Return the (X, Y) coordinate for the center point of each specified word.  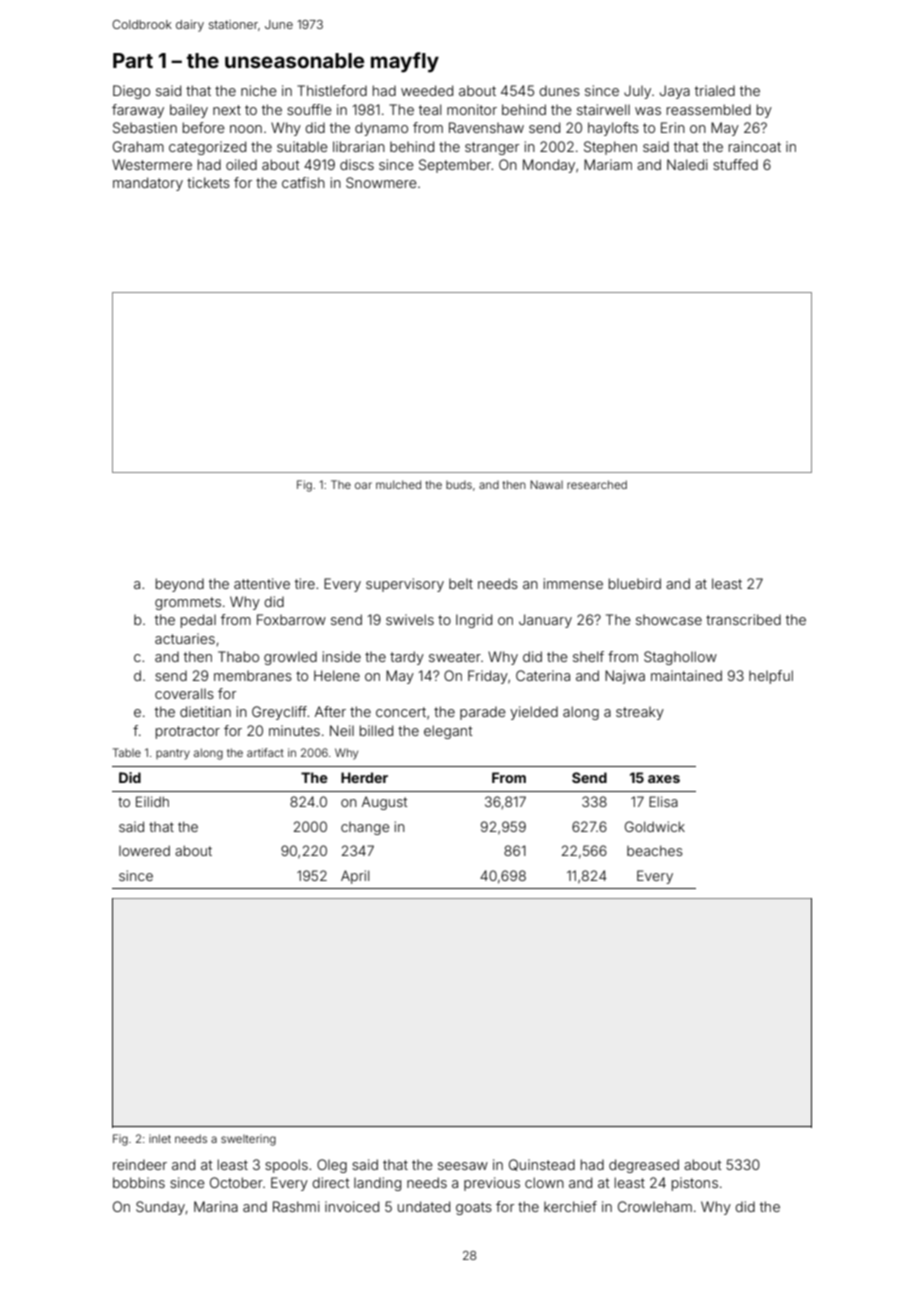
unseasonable (294, 60)
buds (459, 485)
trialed (715, 90)
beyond (180, 585)
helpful (771, 677)
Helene (337, 675)
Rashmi (296, 1206)
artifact (265, 752)
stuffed (735, 164)
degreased (644, 1166)
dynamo (381, 129)
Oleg (332, 1166)
